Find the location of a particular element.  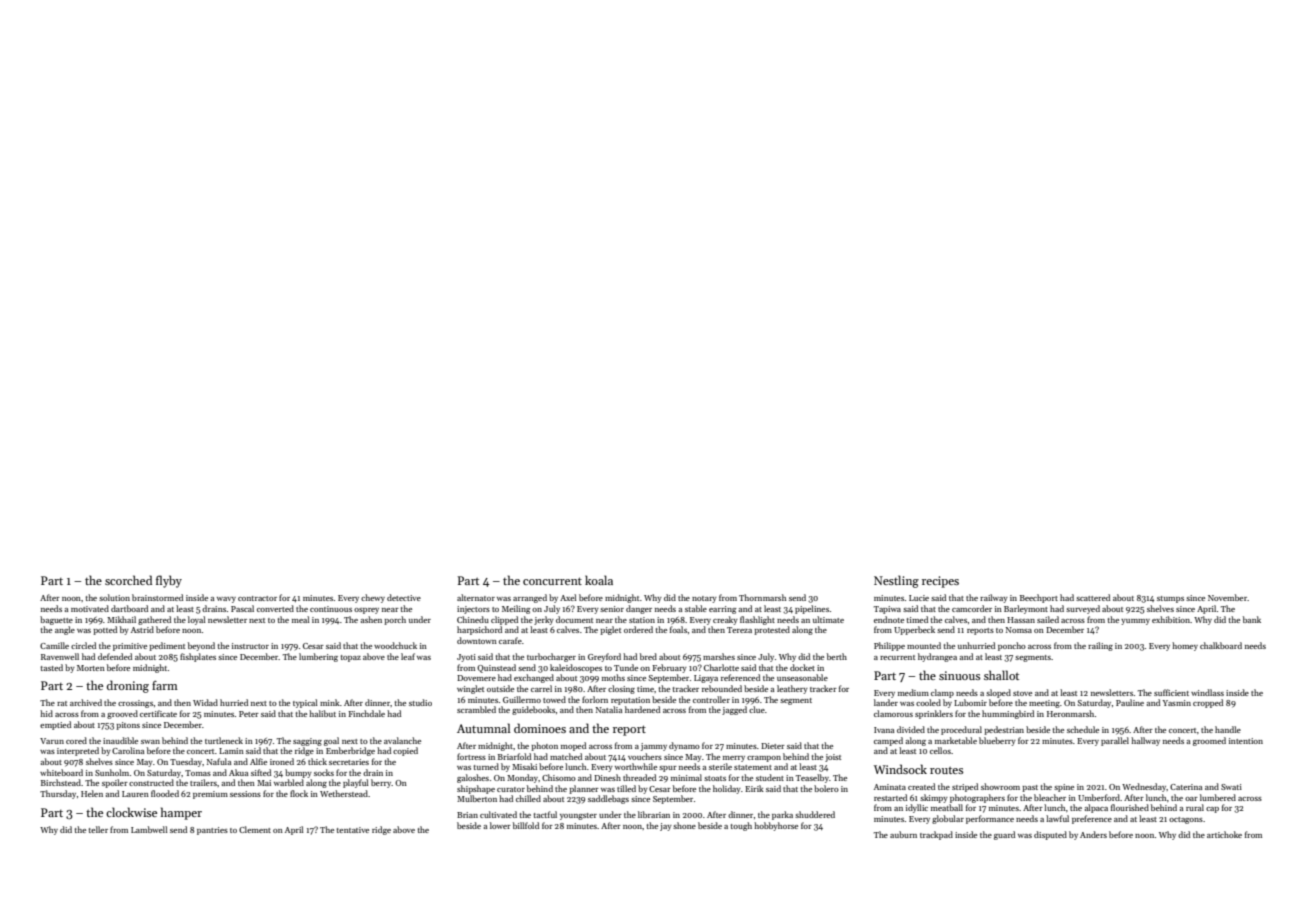

merry is located at coordinates (734, 759).
